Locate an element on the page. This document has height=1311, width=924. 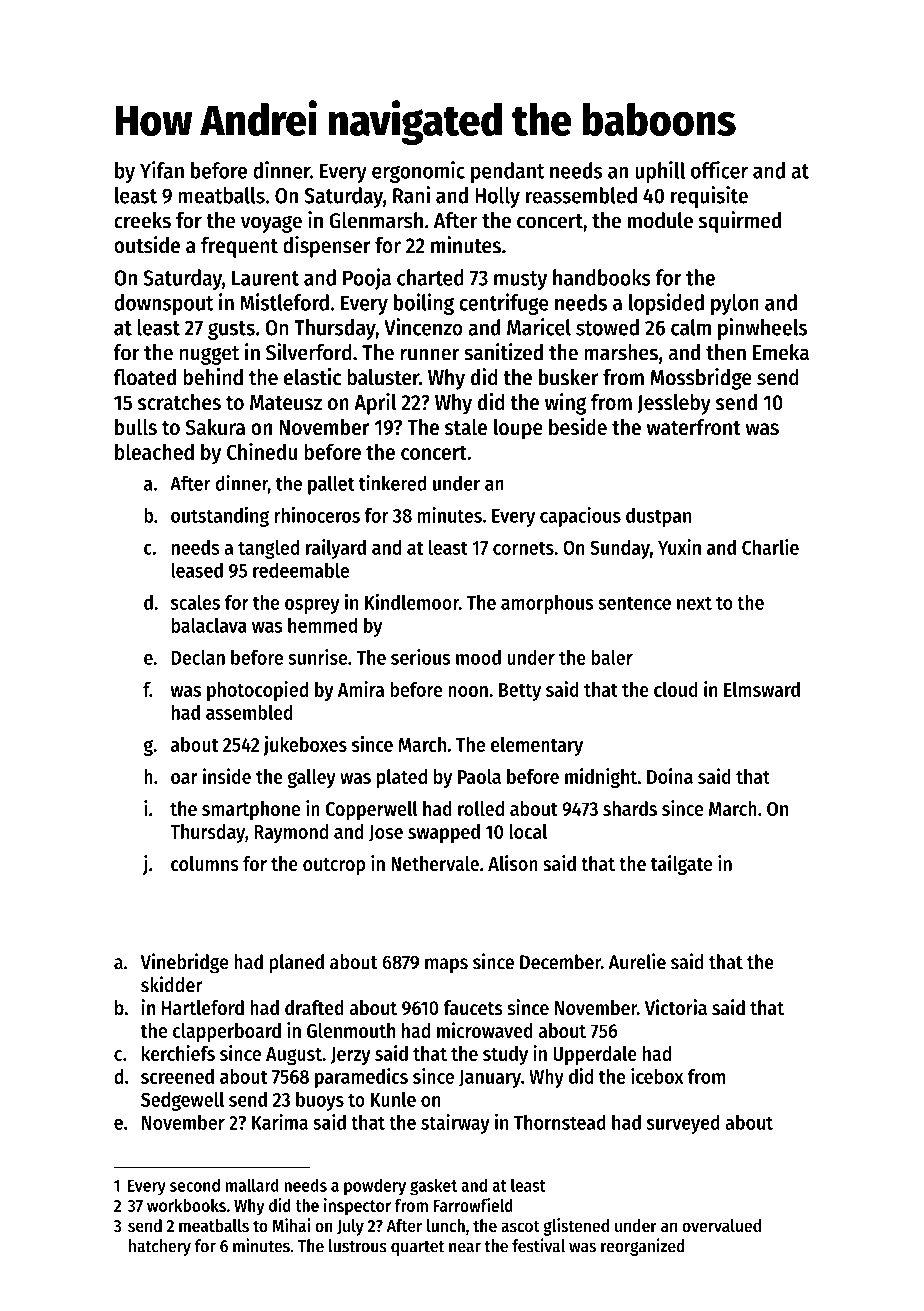
Victoria is located at coordinates (676, 1007).
